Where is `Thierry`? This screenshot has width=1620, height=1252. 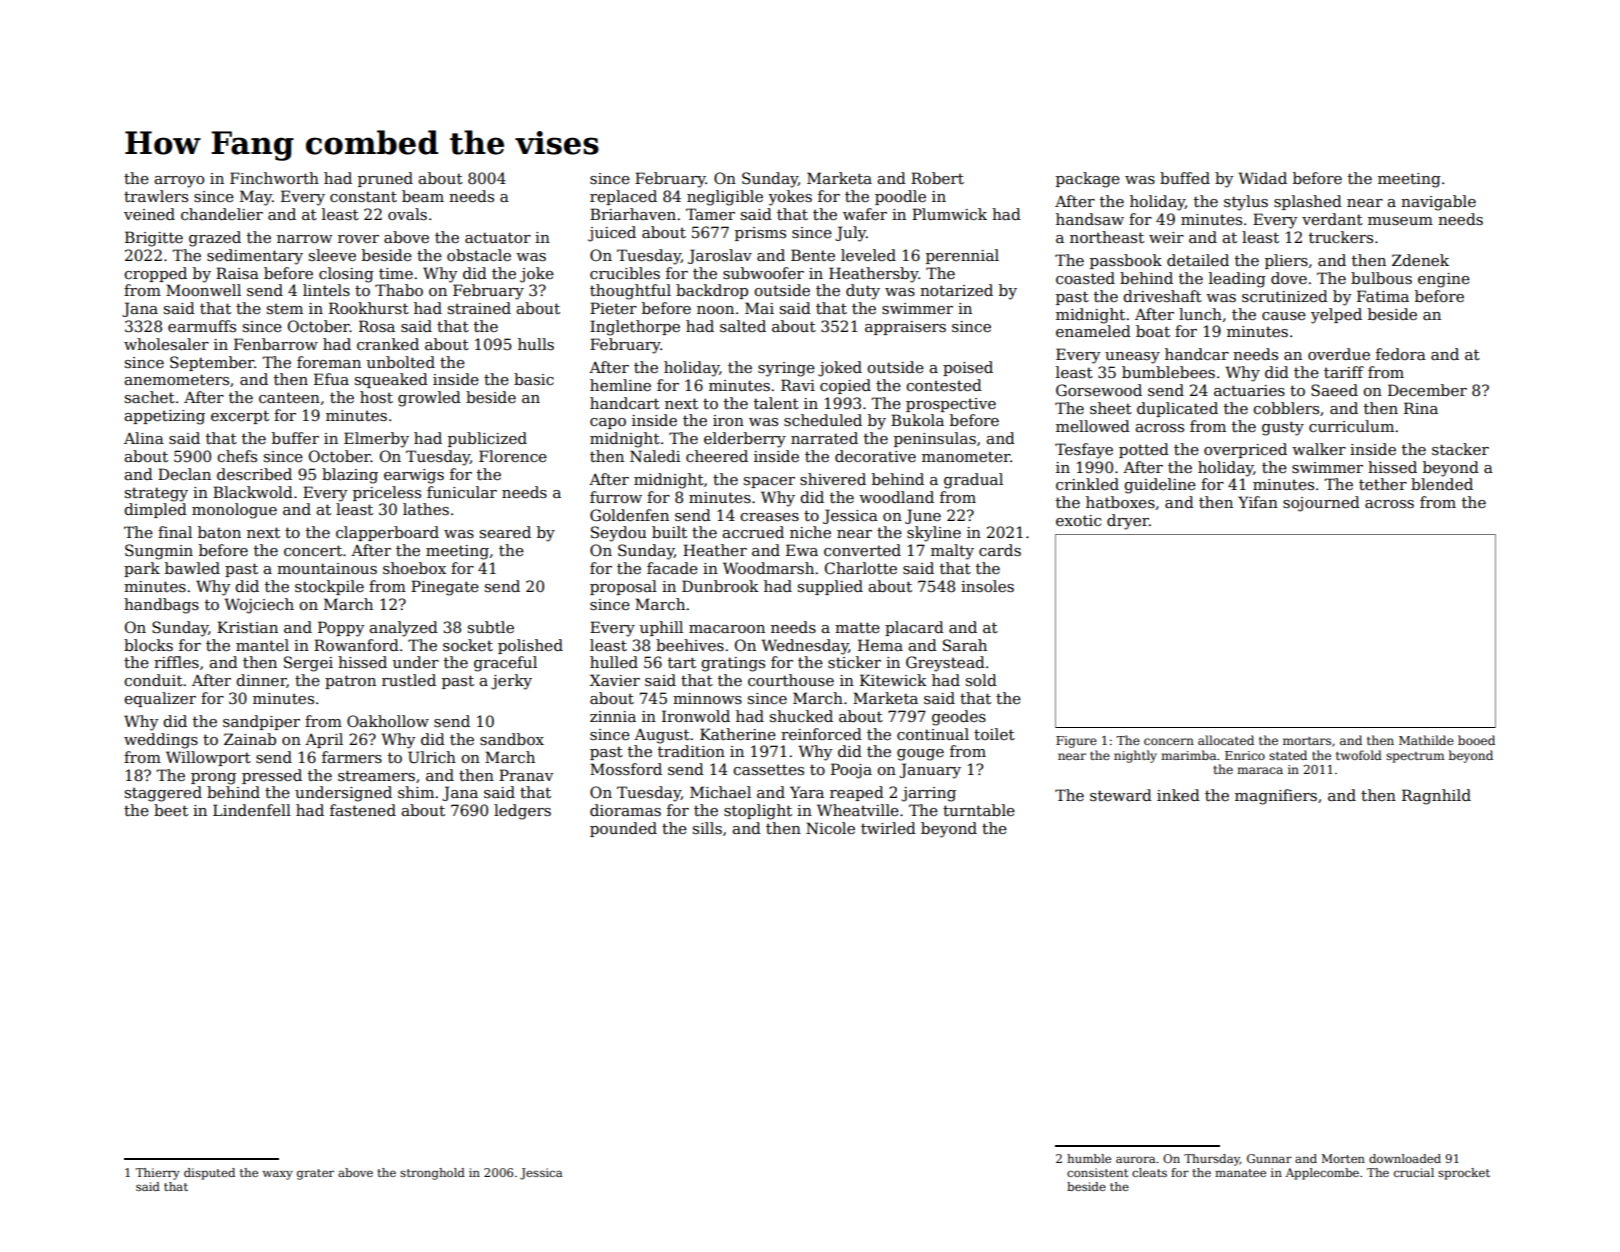 Thierry is located at coordinates (157, 1174).
